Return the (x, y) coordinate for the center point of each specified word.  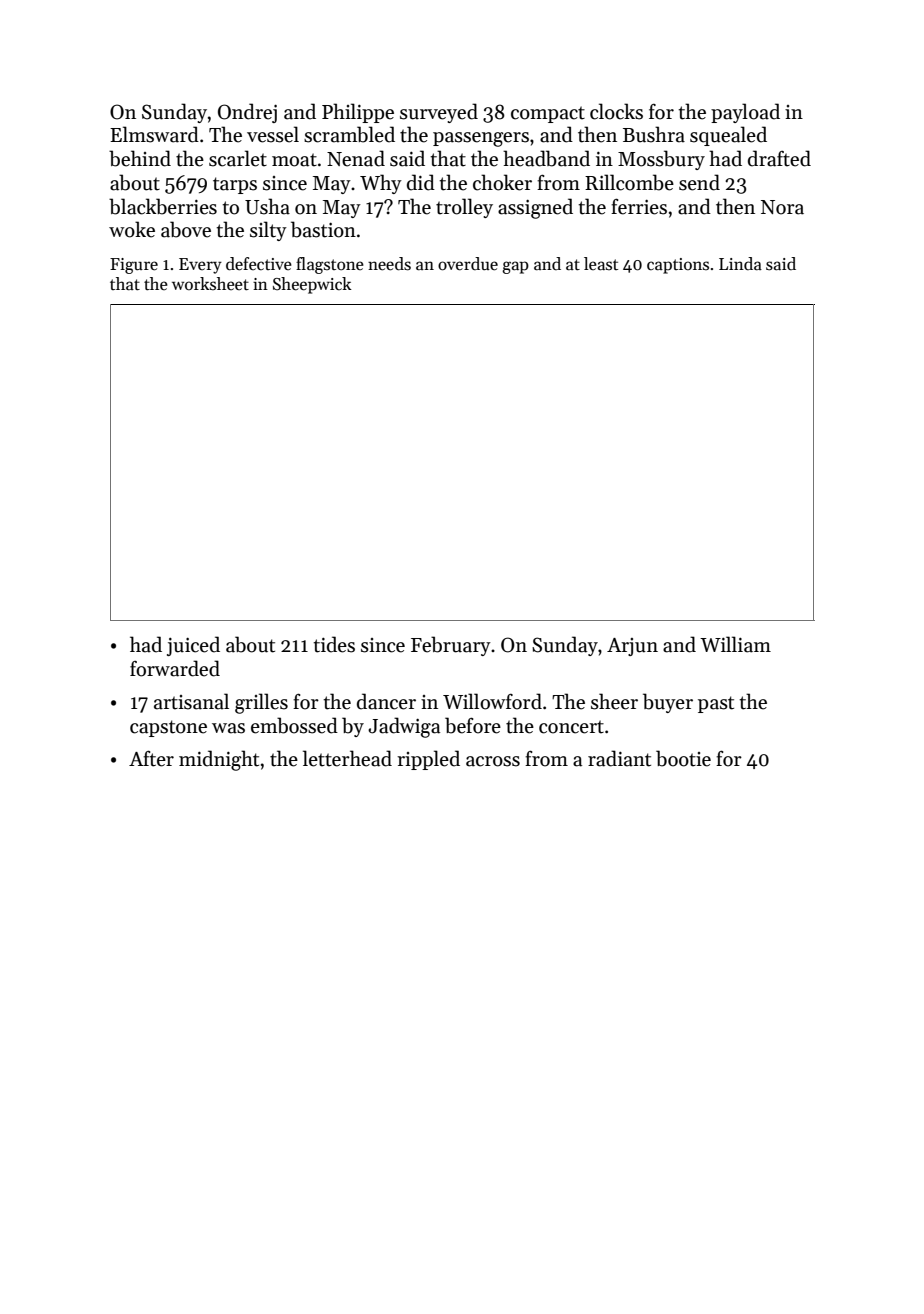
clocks (616, 111)
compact (548, 114)
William (735, 644)
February (451, 646)
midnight (219, 760)
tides (334, 644)
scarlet (238, 158)
